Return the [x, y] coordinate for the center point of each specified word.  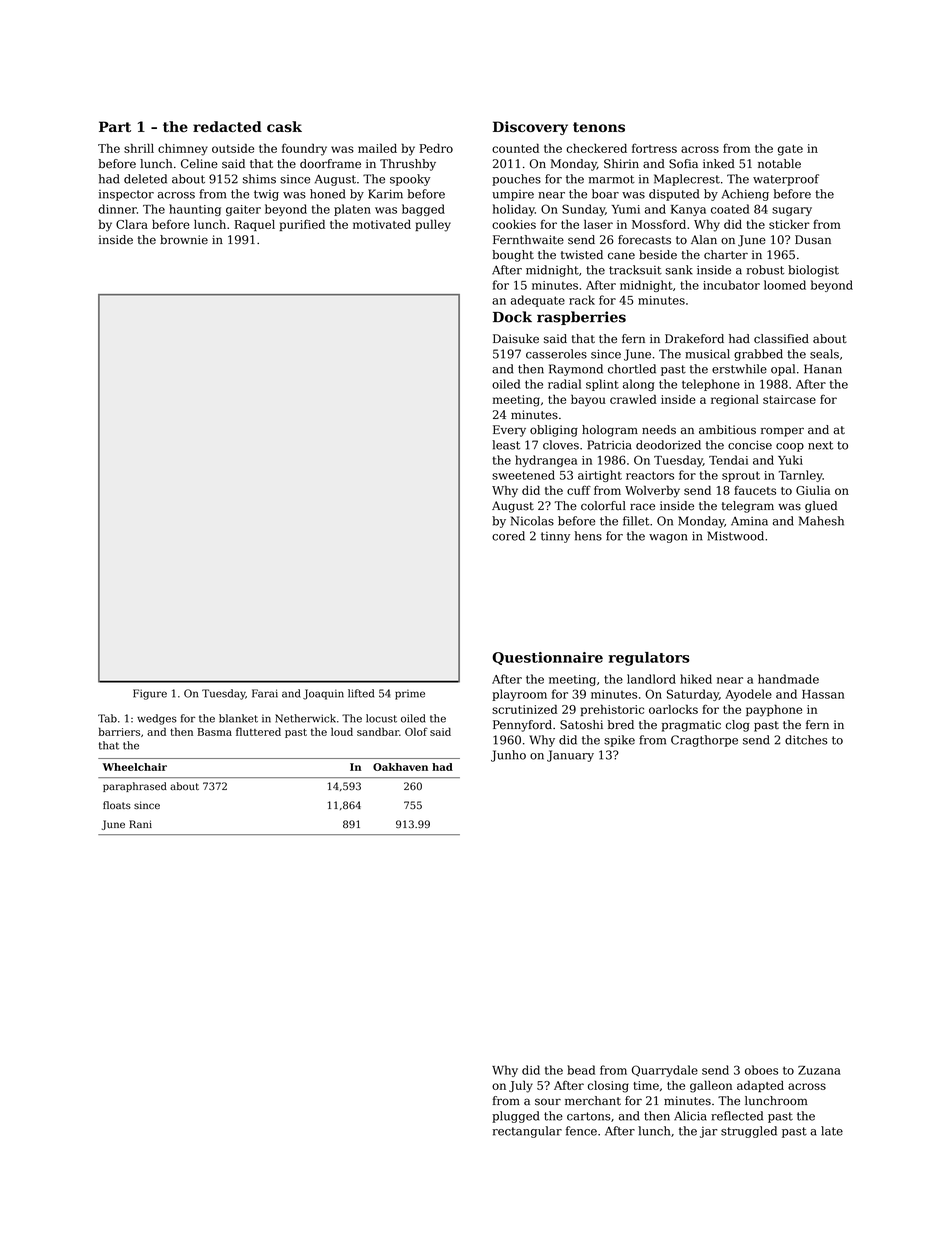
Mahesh [821, 521]
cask [284, 126]
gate [790, 150]
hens [588, 536]
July [521, 1086]
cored [508, 536]
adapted [760, 1086]
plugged [515, 1117]
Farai [265, 693]
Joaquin [323, 694]
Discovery [530, 128]
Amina [749, 521]
